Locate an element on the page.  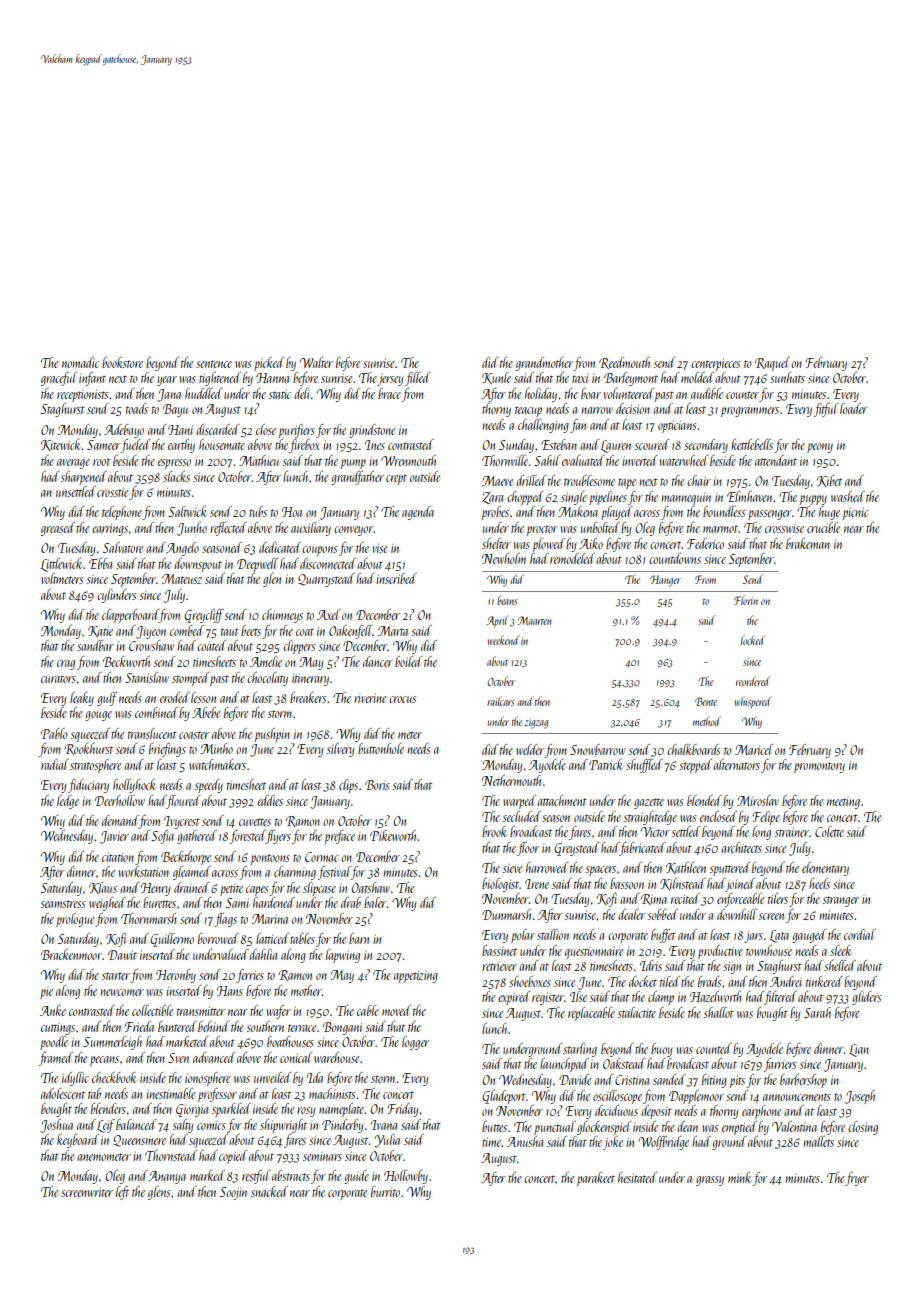
picked is located at coordinates (269, 364).
